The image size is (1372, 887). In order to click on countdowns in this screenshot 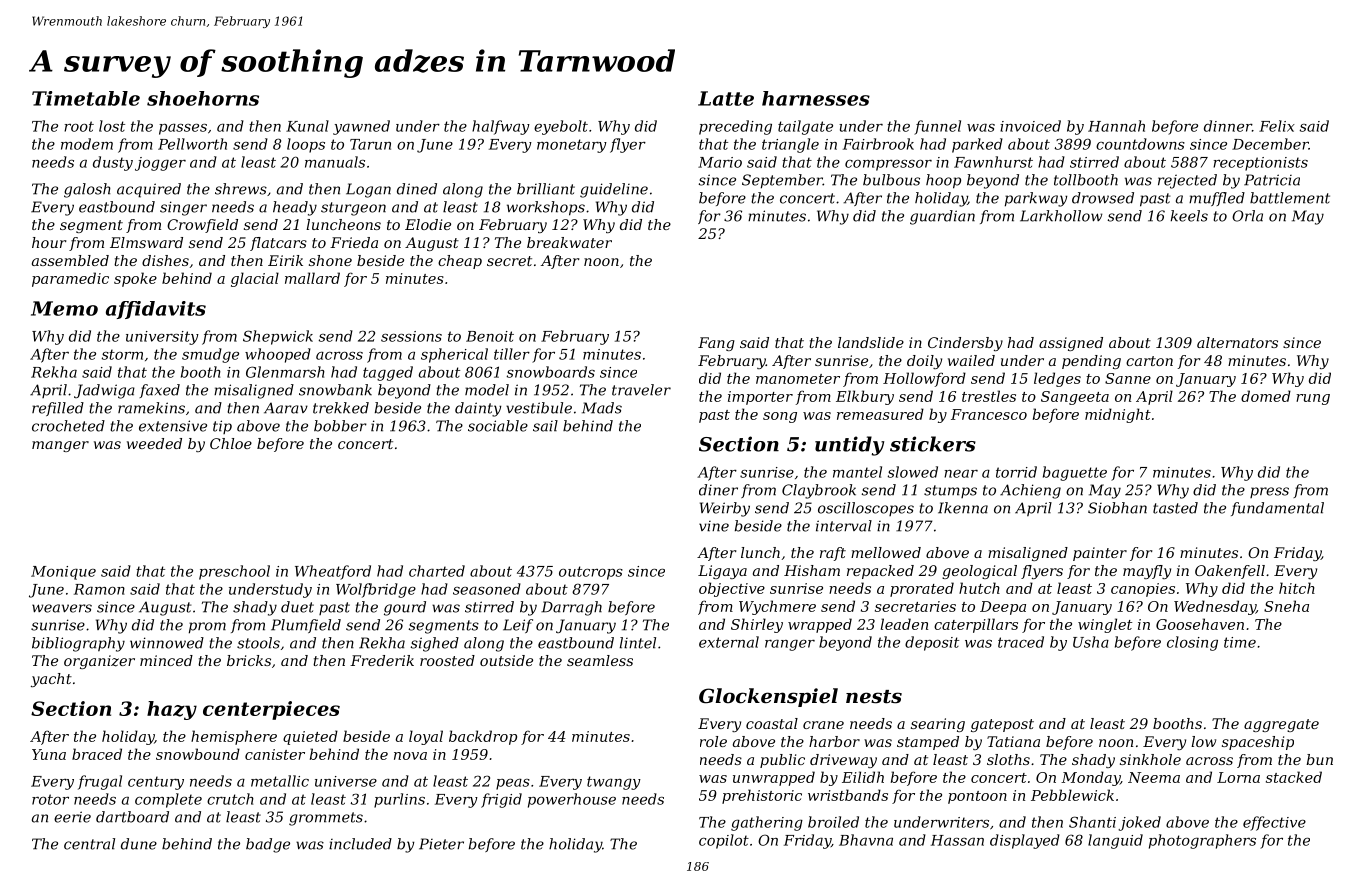, I will do `click(1140, 144)`.
